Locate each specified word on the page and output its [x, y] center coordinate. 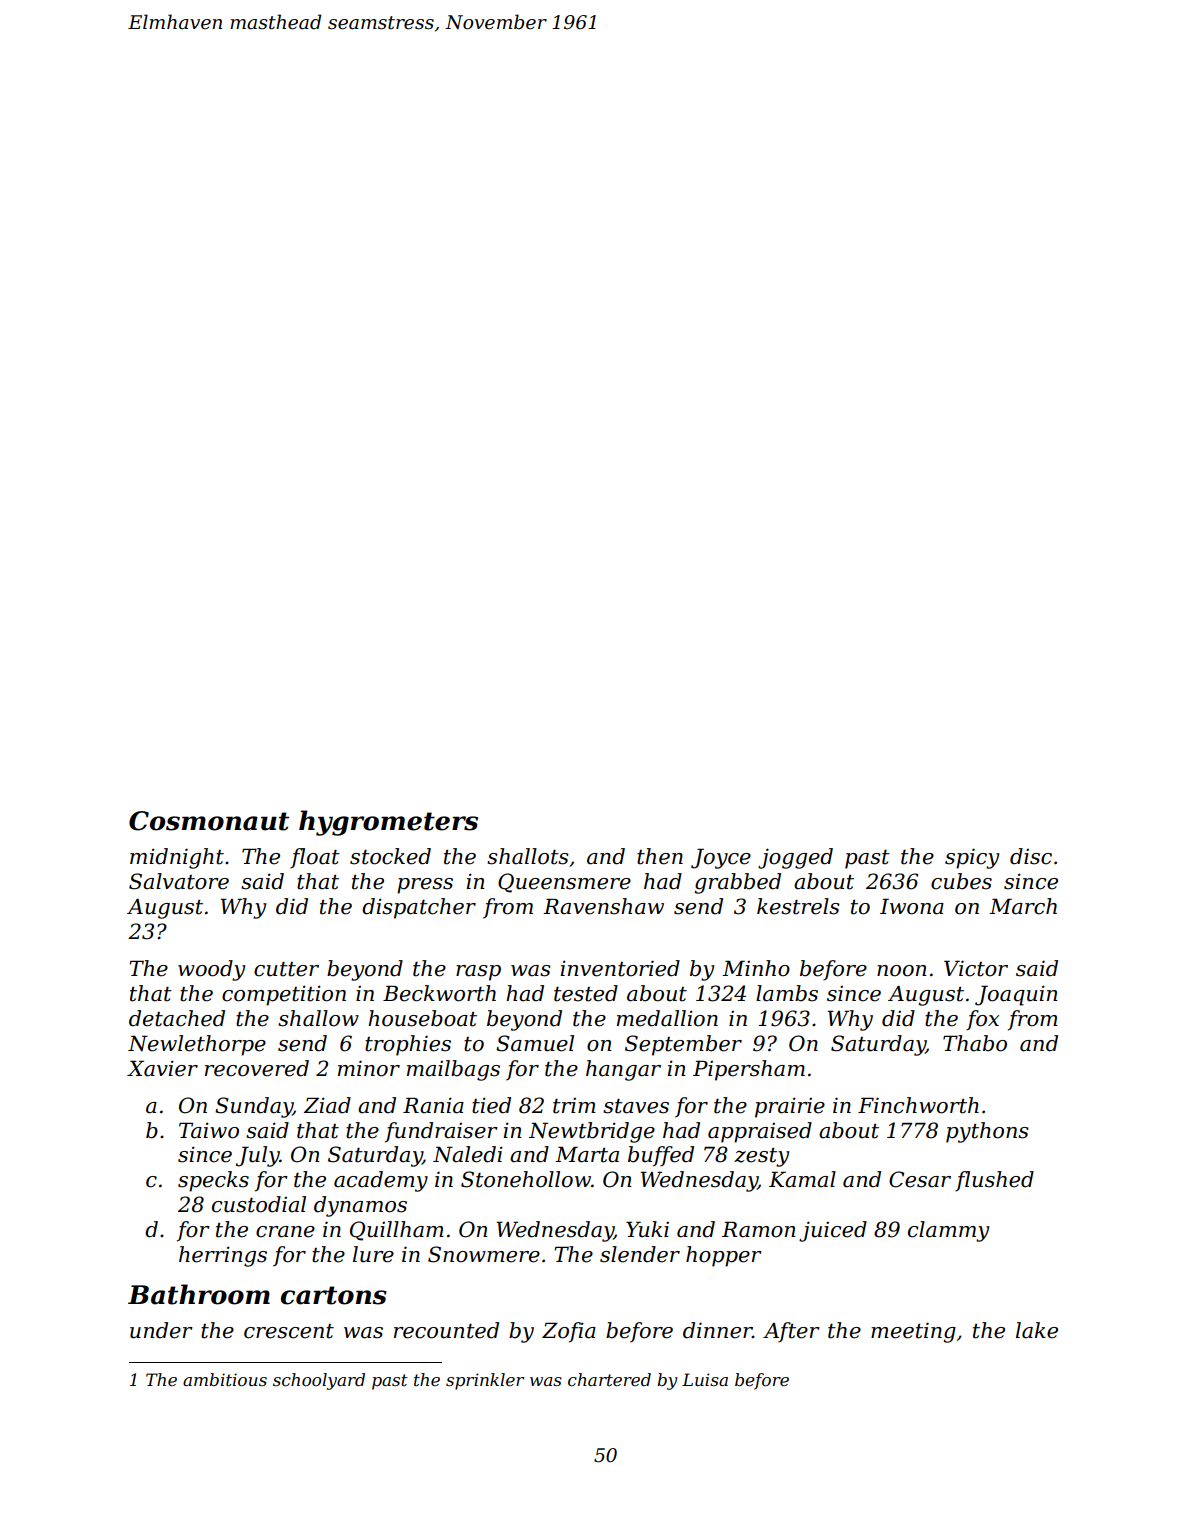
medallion [667, 1018]
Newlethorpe [197, 1045]
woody [211, 970]
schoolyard [319, 1381]
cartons [334, 1295]
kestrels [798, 906]
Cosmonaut [209, 821]
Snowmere [484, 1254]
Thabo [975, 1043]
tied [491, 1105]
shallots [528, 856]
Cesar [920, 1179]
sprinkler [485, 1381]
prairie [790, 1107]
